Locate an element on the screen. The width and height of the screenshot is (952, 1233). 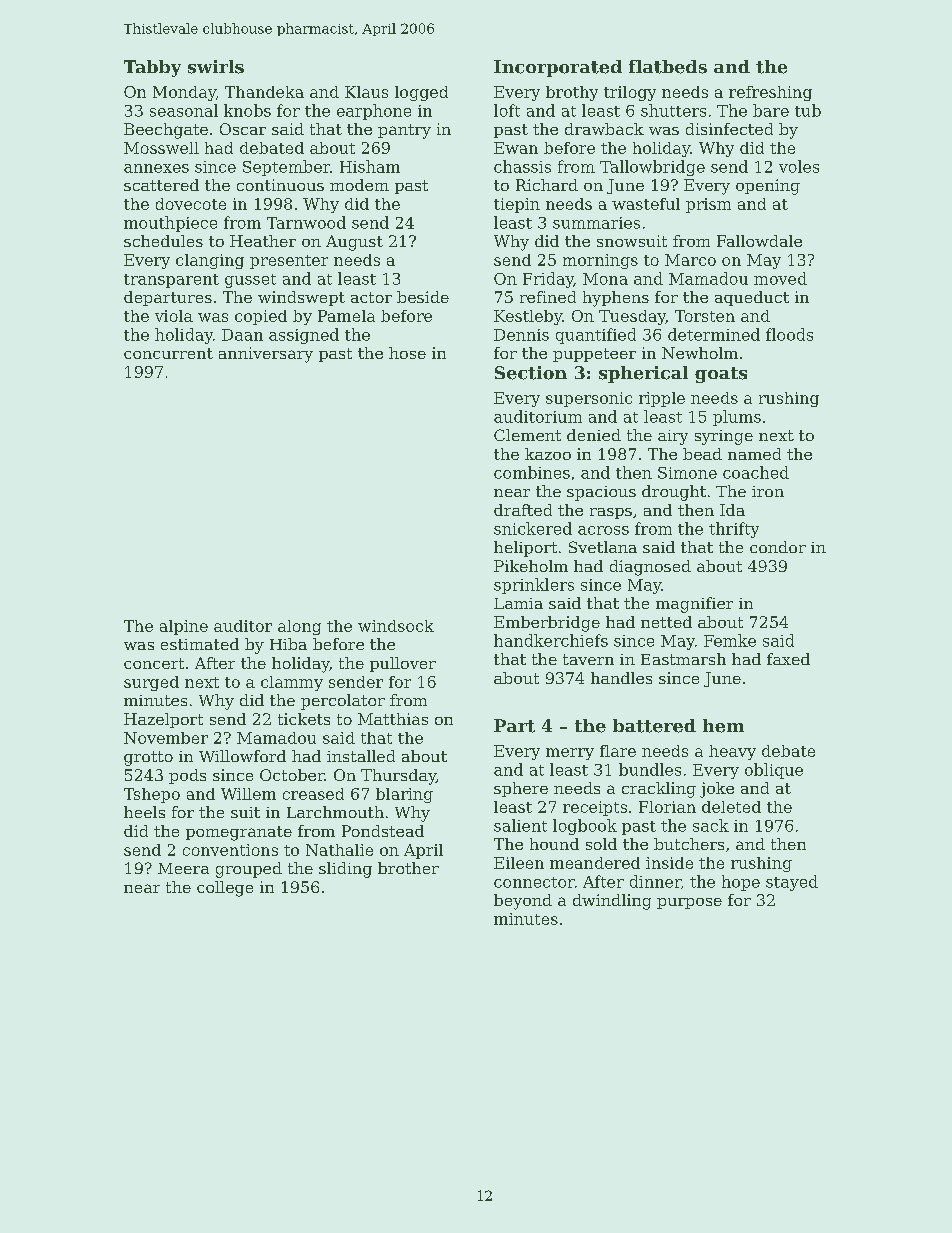
Dennis is located at coordinates (521, 335).
